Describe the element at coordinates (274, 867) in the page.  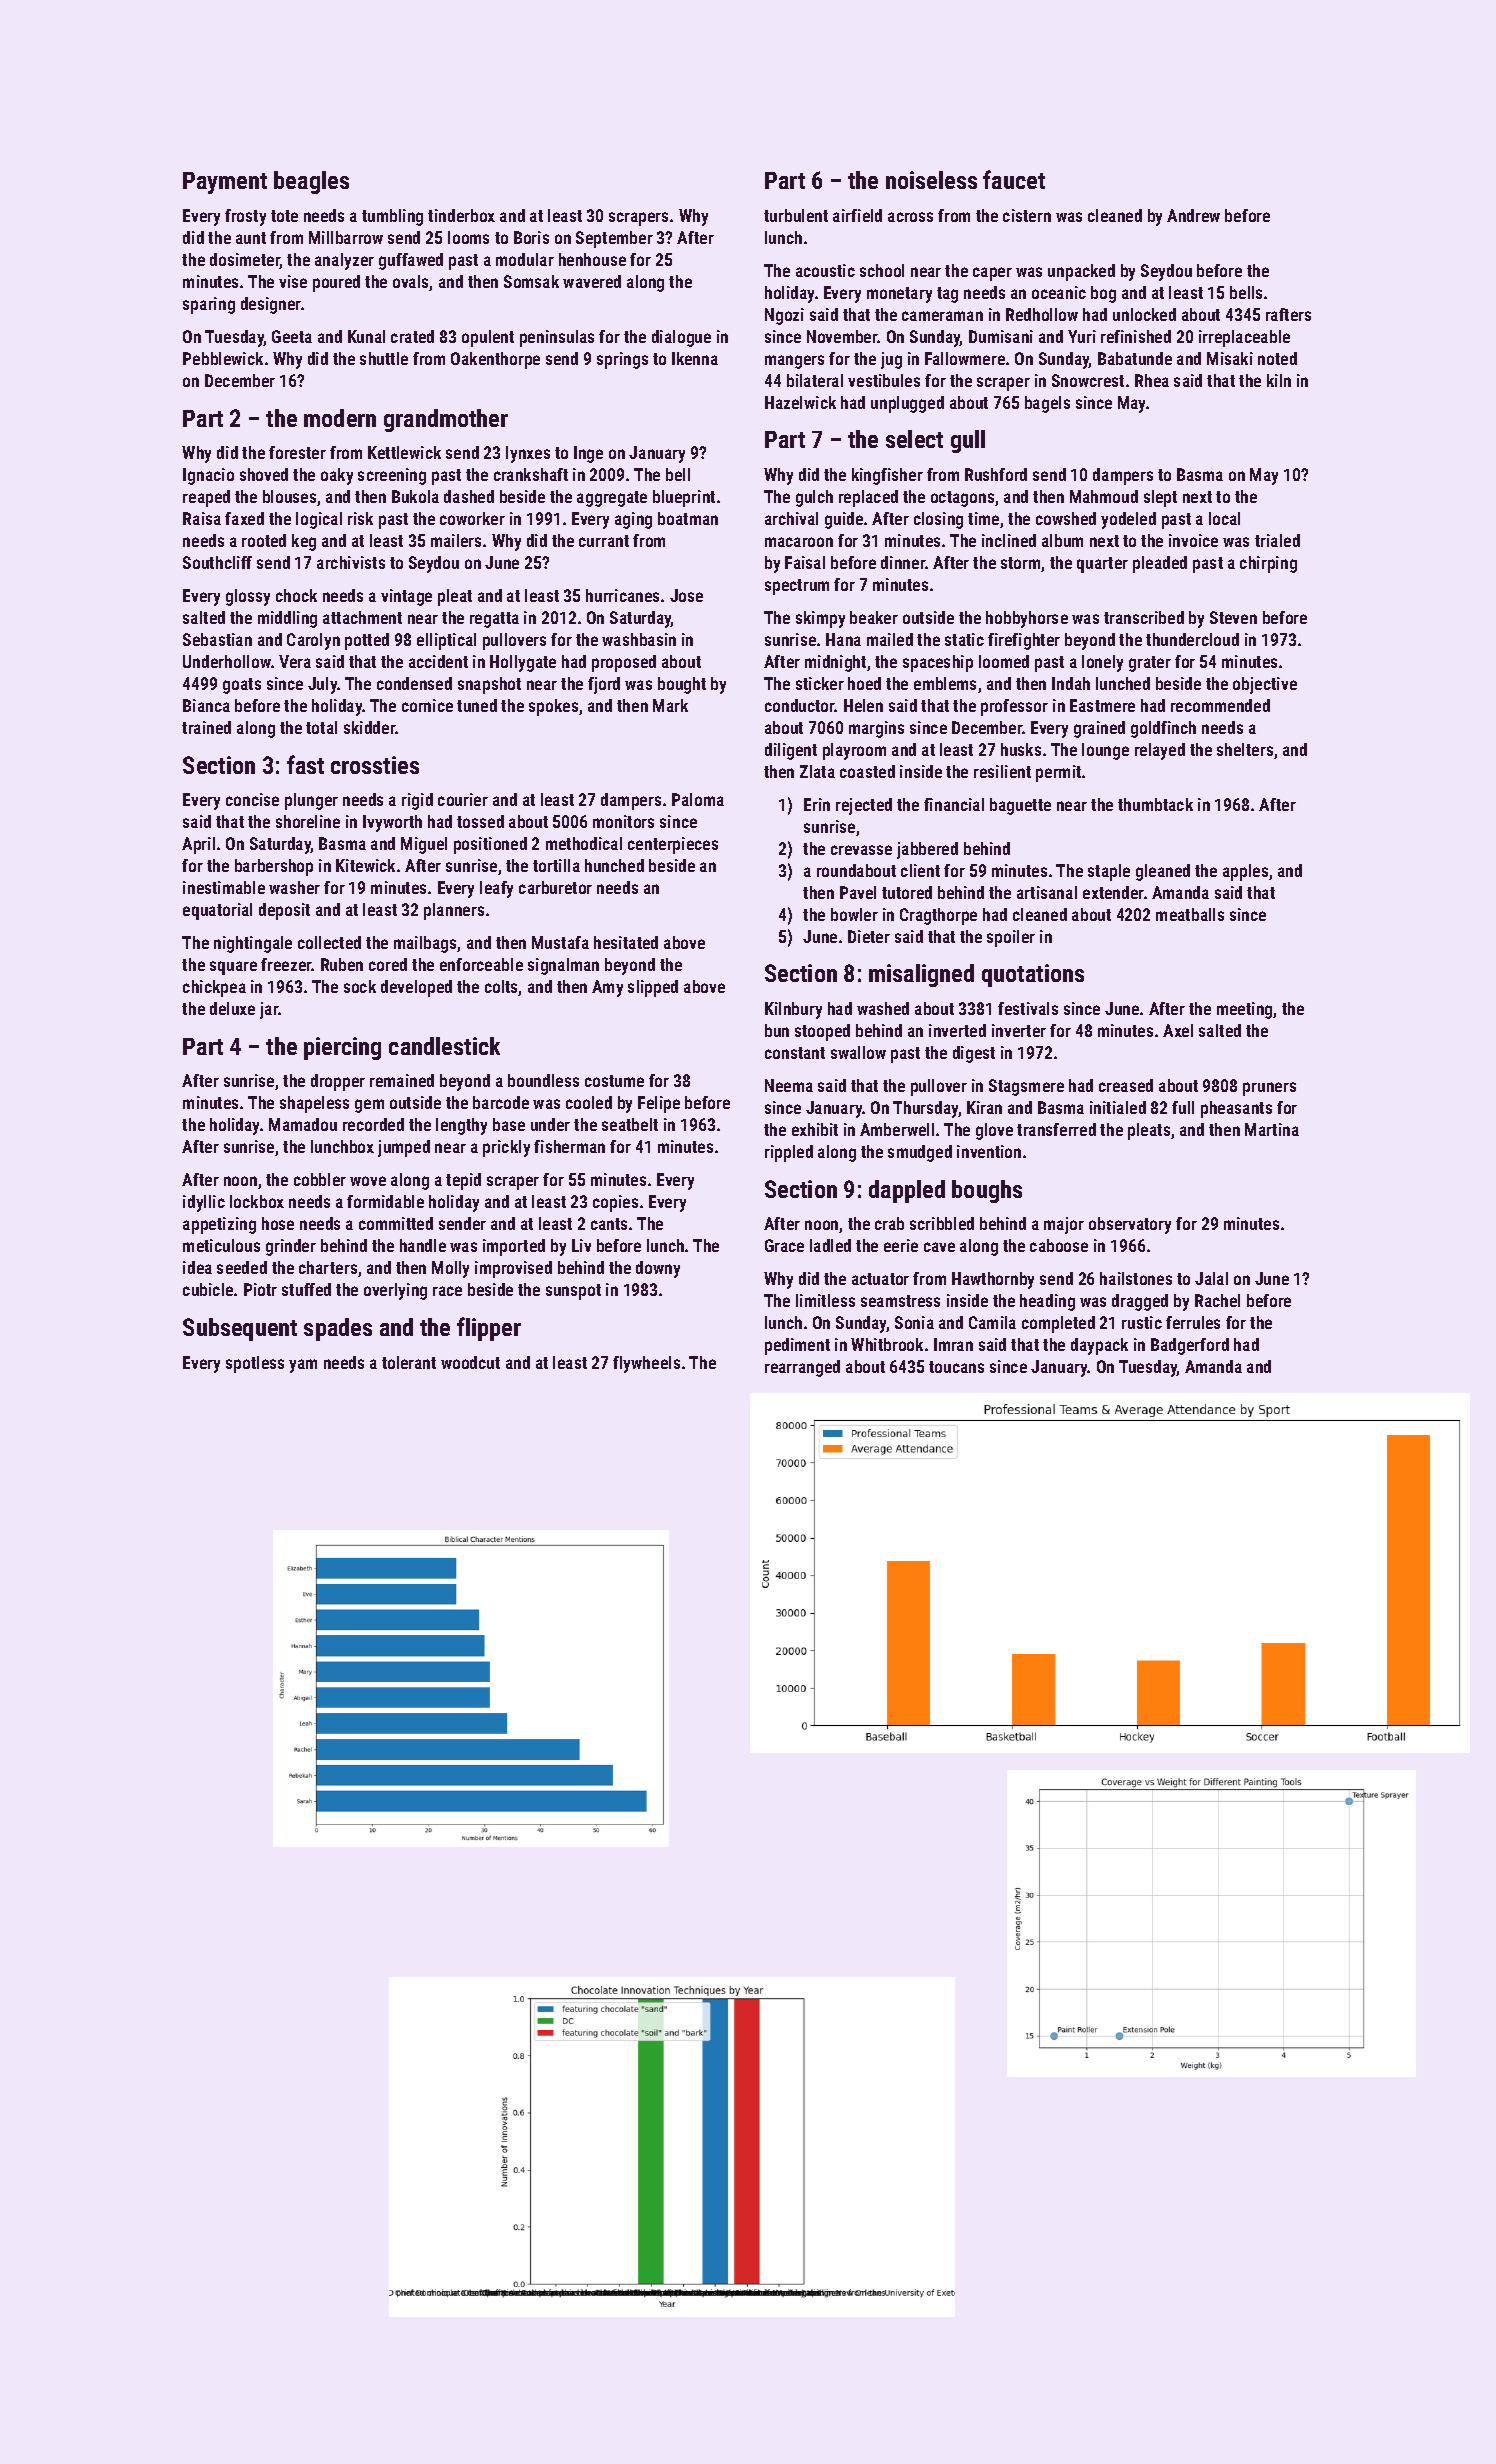
I see `barbershop` at that location.
